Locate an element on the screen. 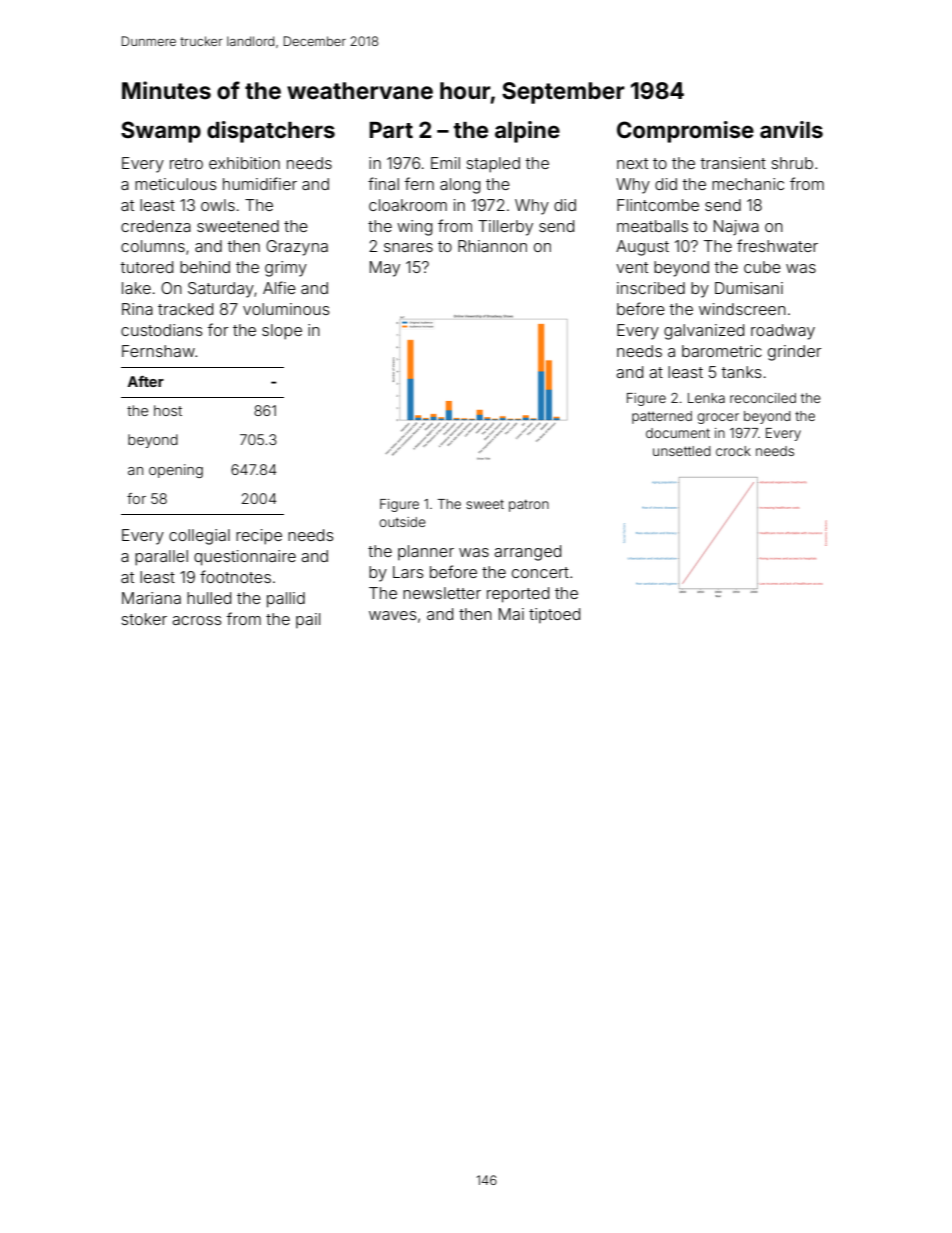  slope is located at coordinates (282, 332).
